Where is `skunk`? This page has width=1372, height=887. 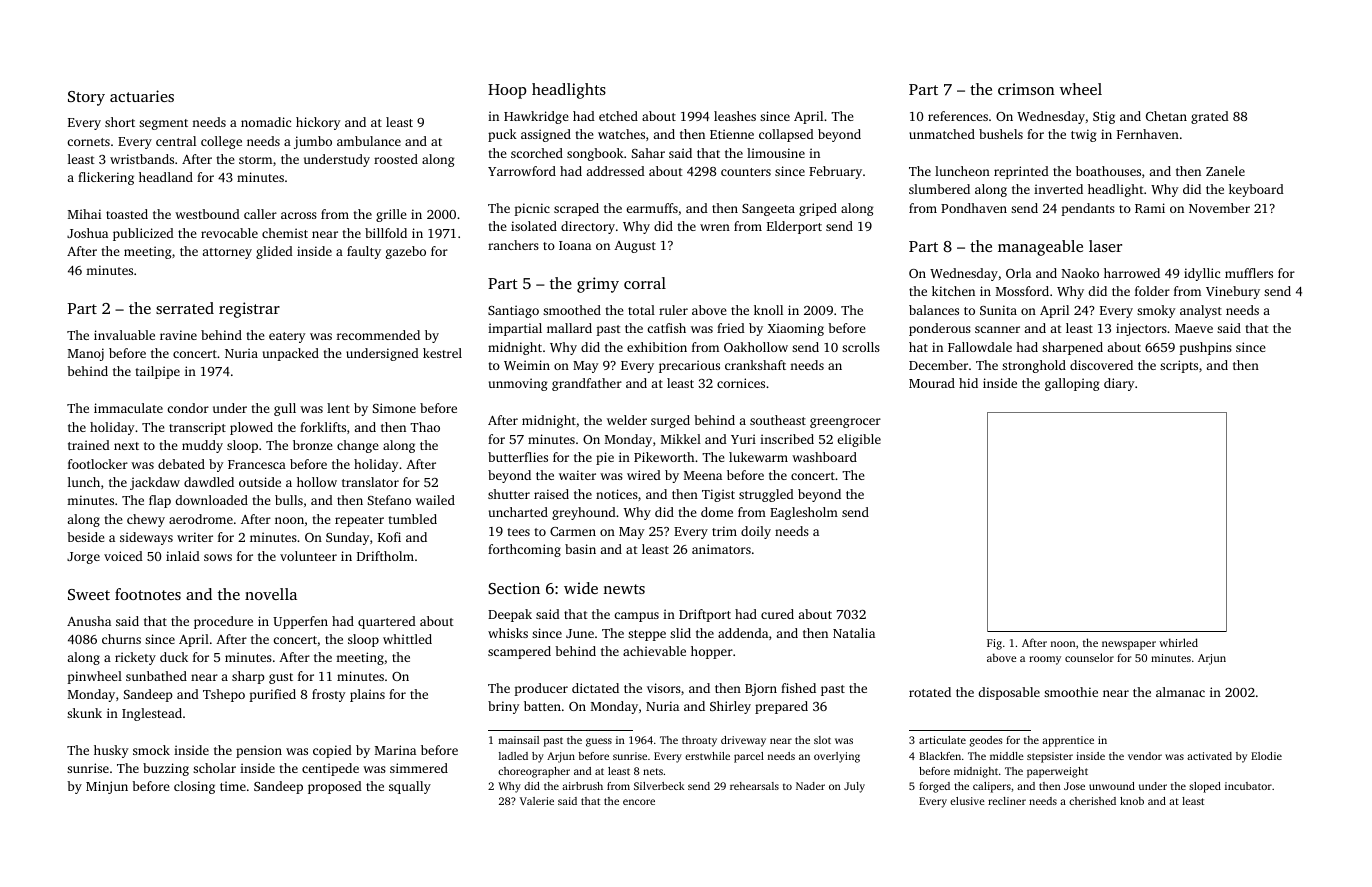
skunk is located at coordinates (84, 713).
